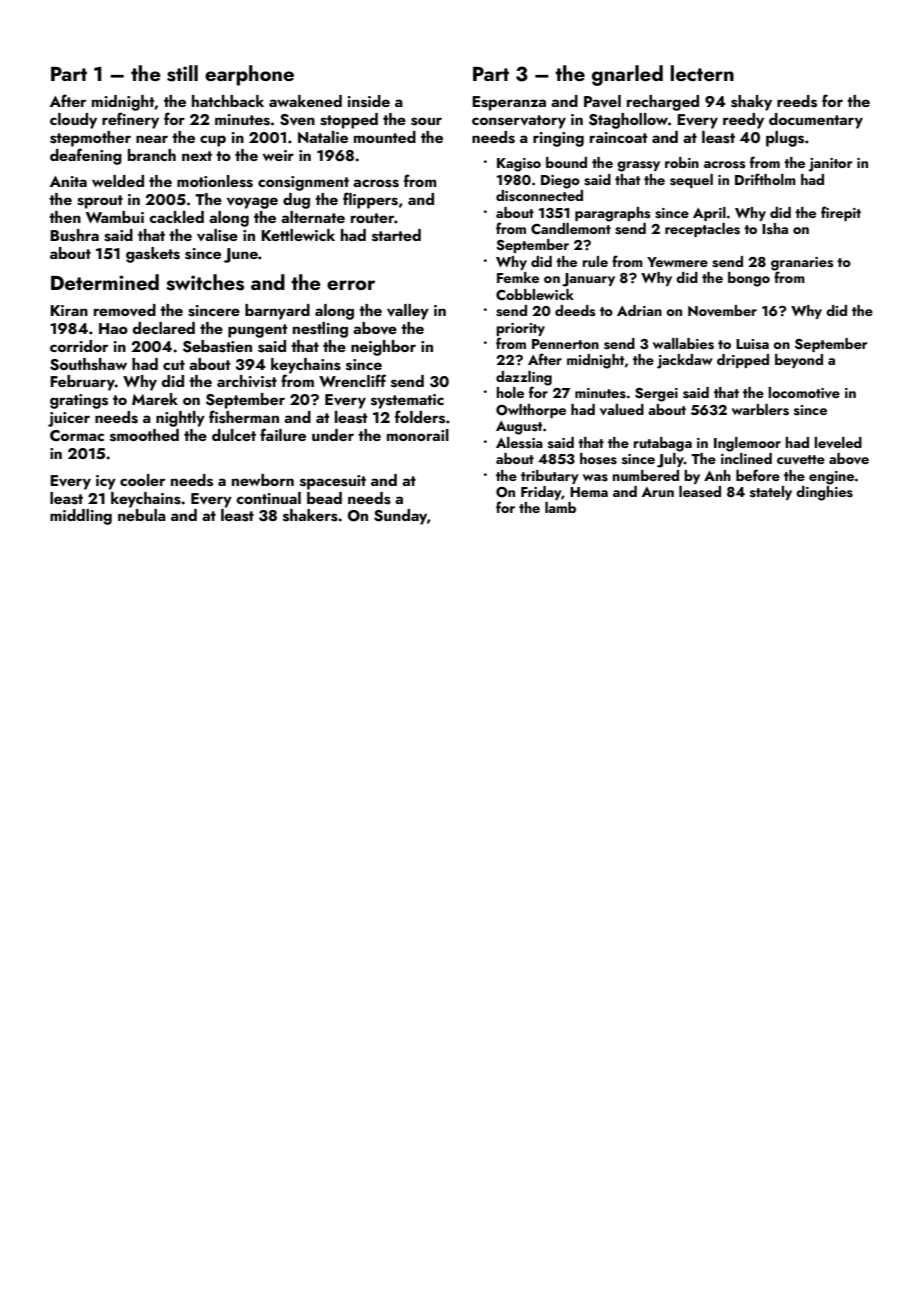 This screenshot has width=924, height=1308. I want to click on fisherman, so click(244, 417).
